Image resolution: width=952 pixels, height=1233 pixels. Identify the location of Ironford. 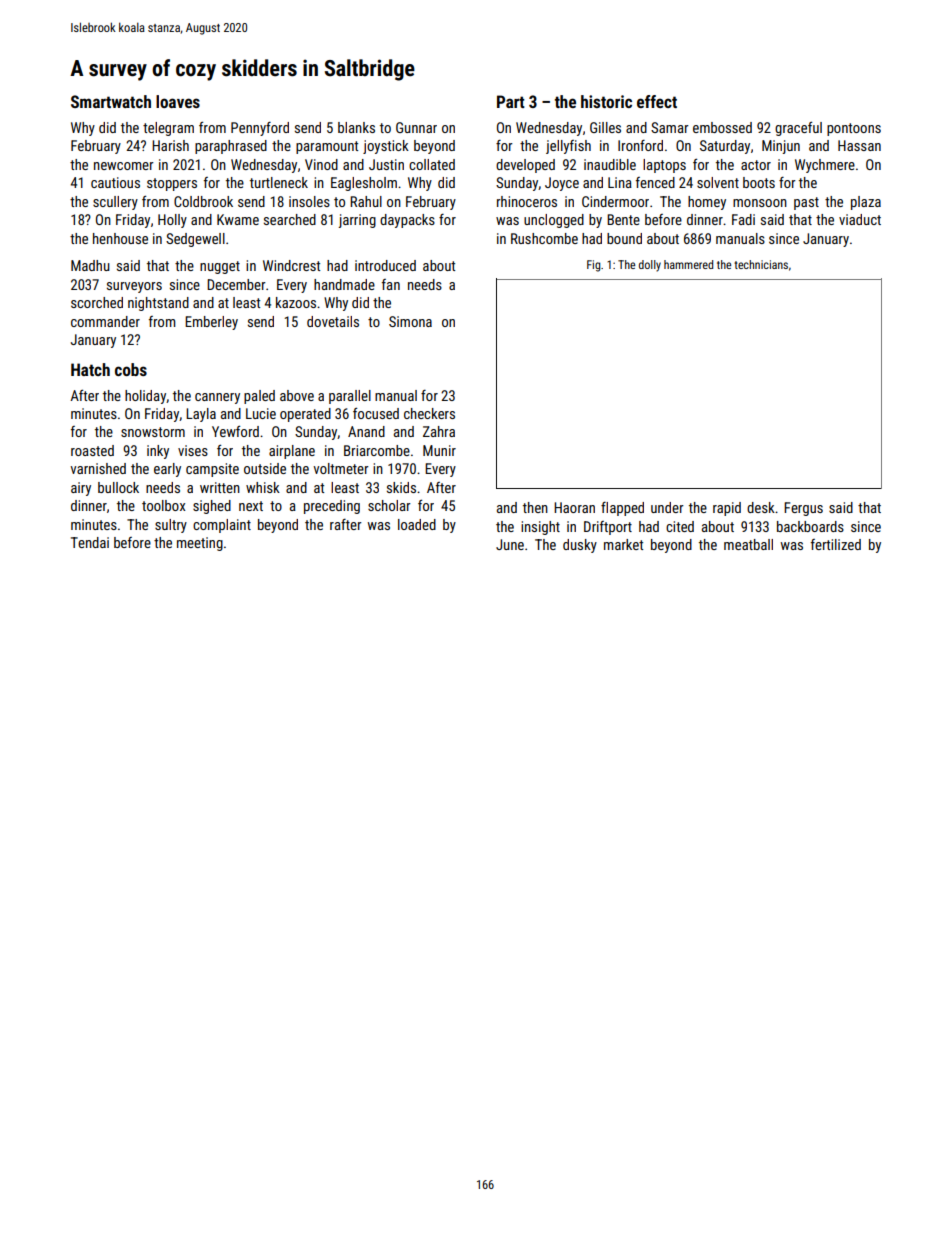
(640, 145).
